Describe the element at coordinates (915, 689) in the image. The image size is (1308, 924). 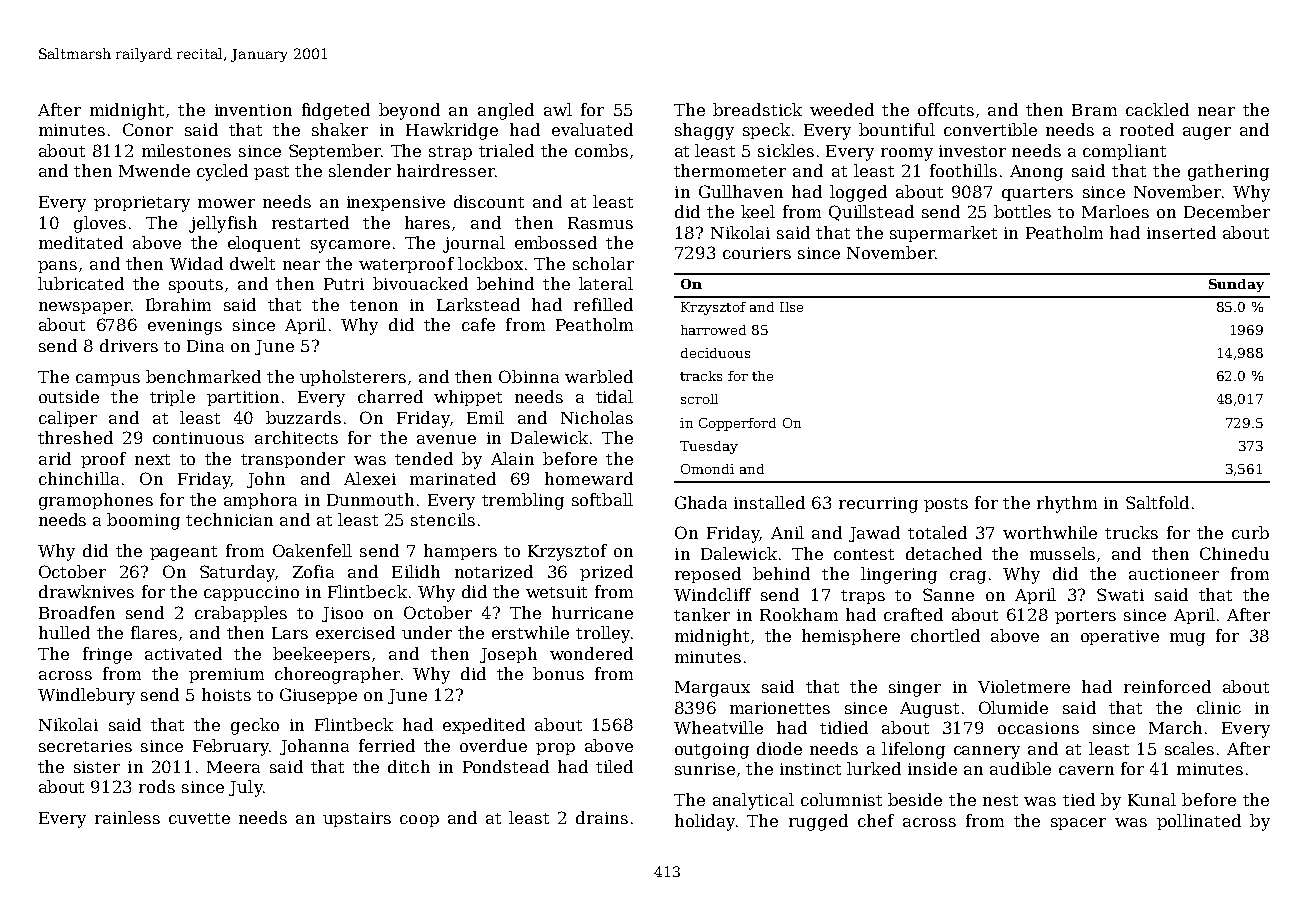
I see `singer` at that location.
